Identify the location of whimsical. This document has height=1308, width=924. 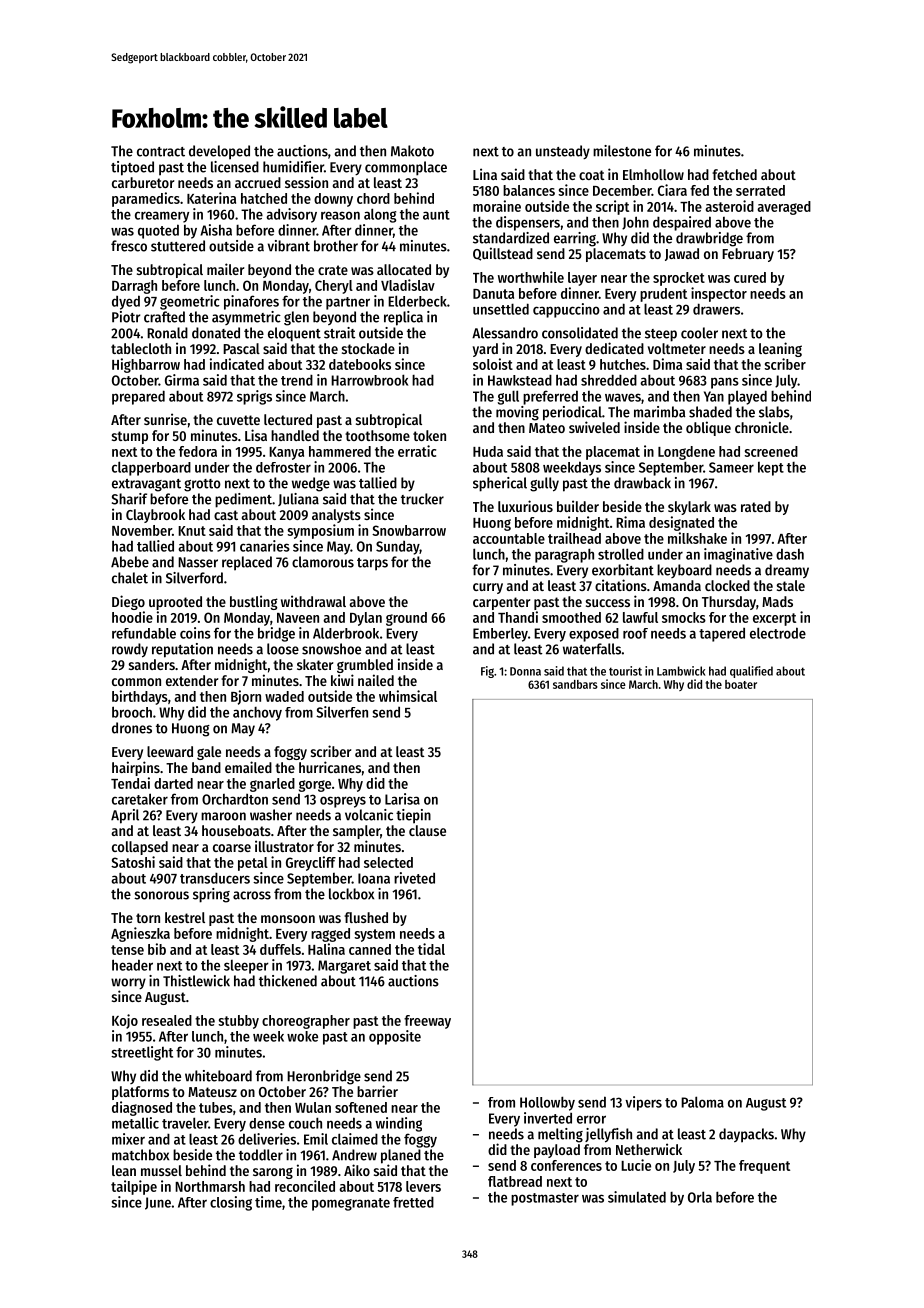
(408, 696).
